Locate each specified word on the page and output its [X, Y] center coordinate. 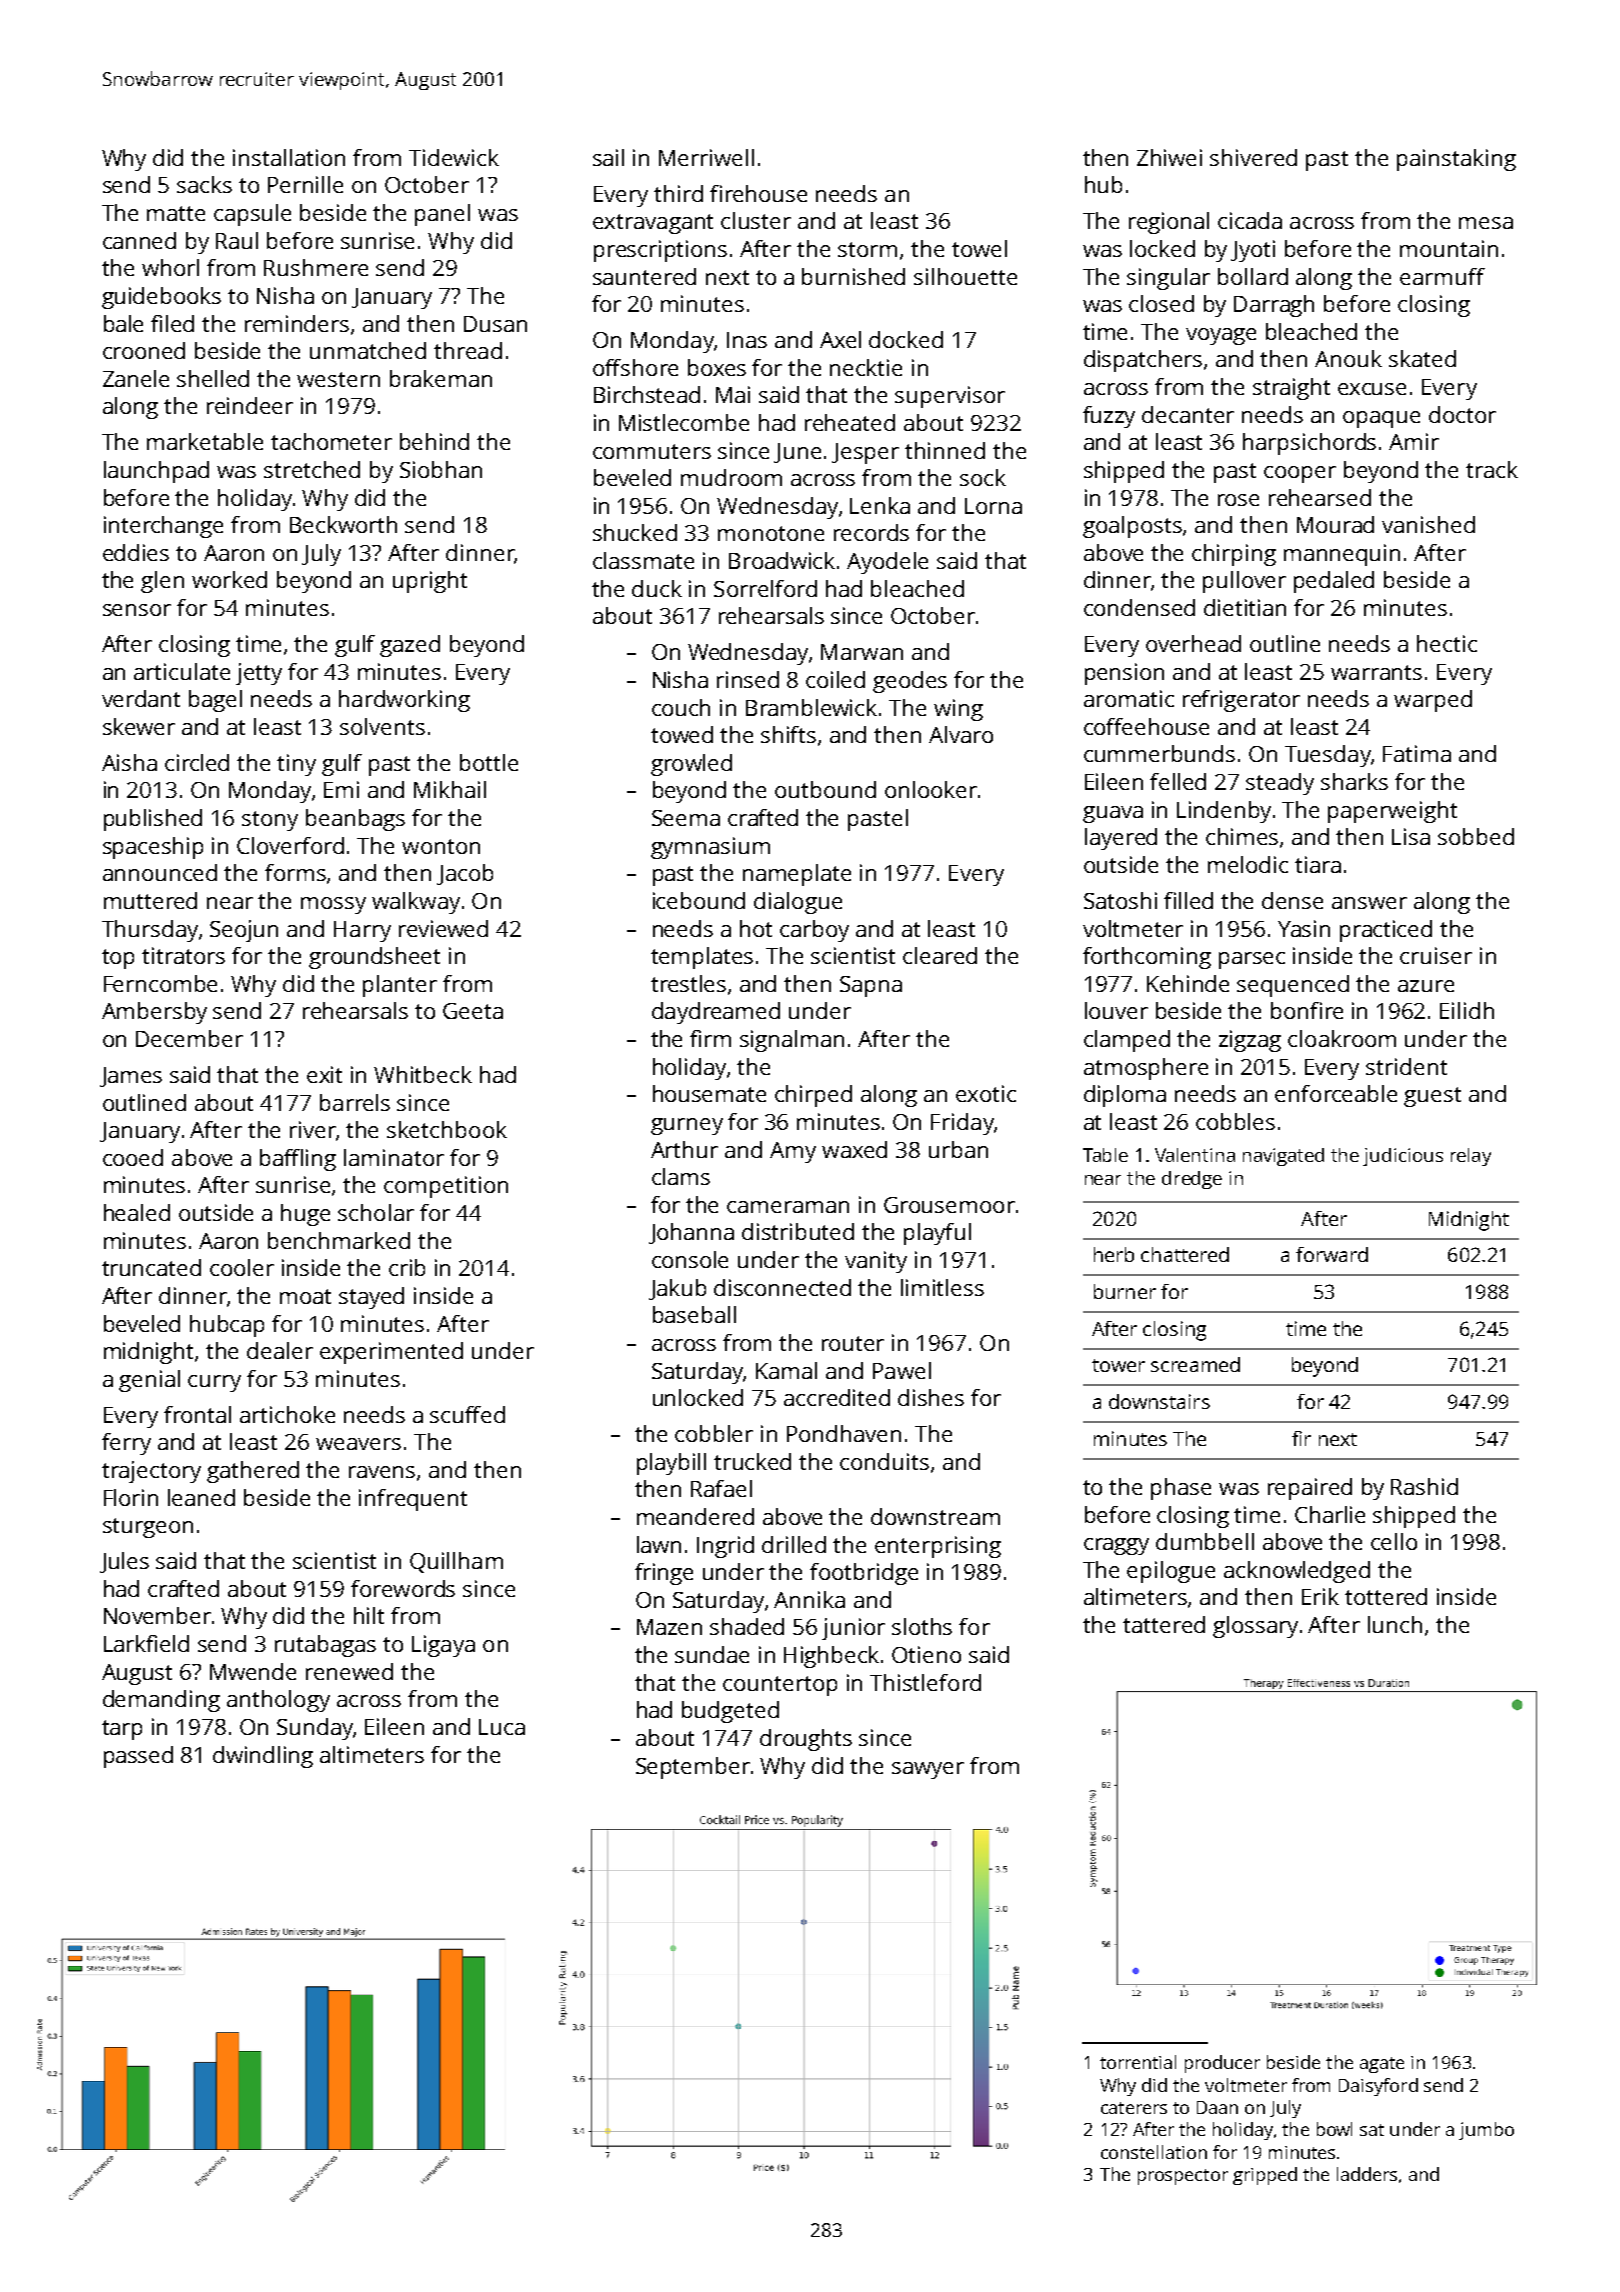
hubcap [227, 1326]
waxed [854, 1149]
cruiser [1436, 955]
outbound [825, 789]
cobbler [714, 1433]
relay [1471, 1157]
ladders [1367, 2174]
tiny [296, 765]
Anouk [1348, 358]
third [678, 193]
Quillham [456, 1562]
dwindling [263, 1757]
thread [468, 350]
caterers [1134, 2108]
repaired [1310, 1489]
